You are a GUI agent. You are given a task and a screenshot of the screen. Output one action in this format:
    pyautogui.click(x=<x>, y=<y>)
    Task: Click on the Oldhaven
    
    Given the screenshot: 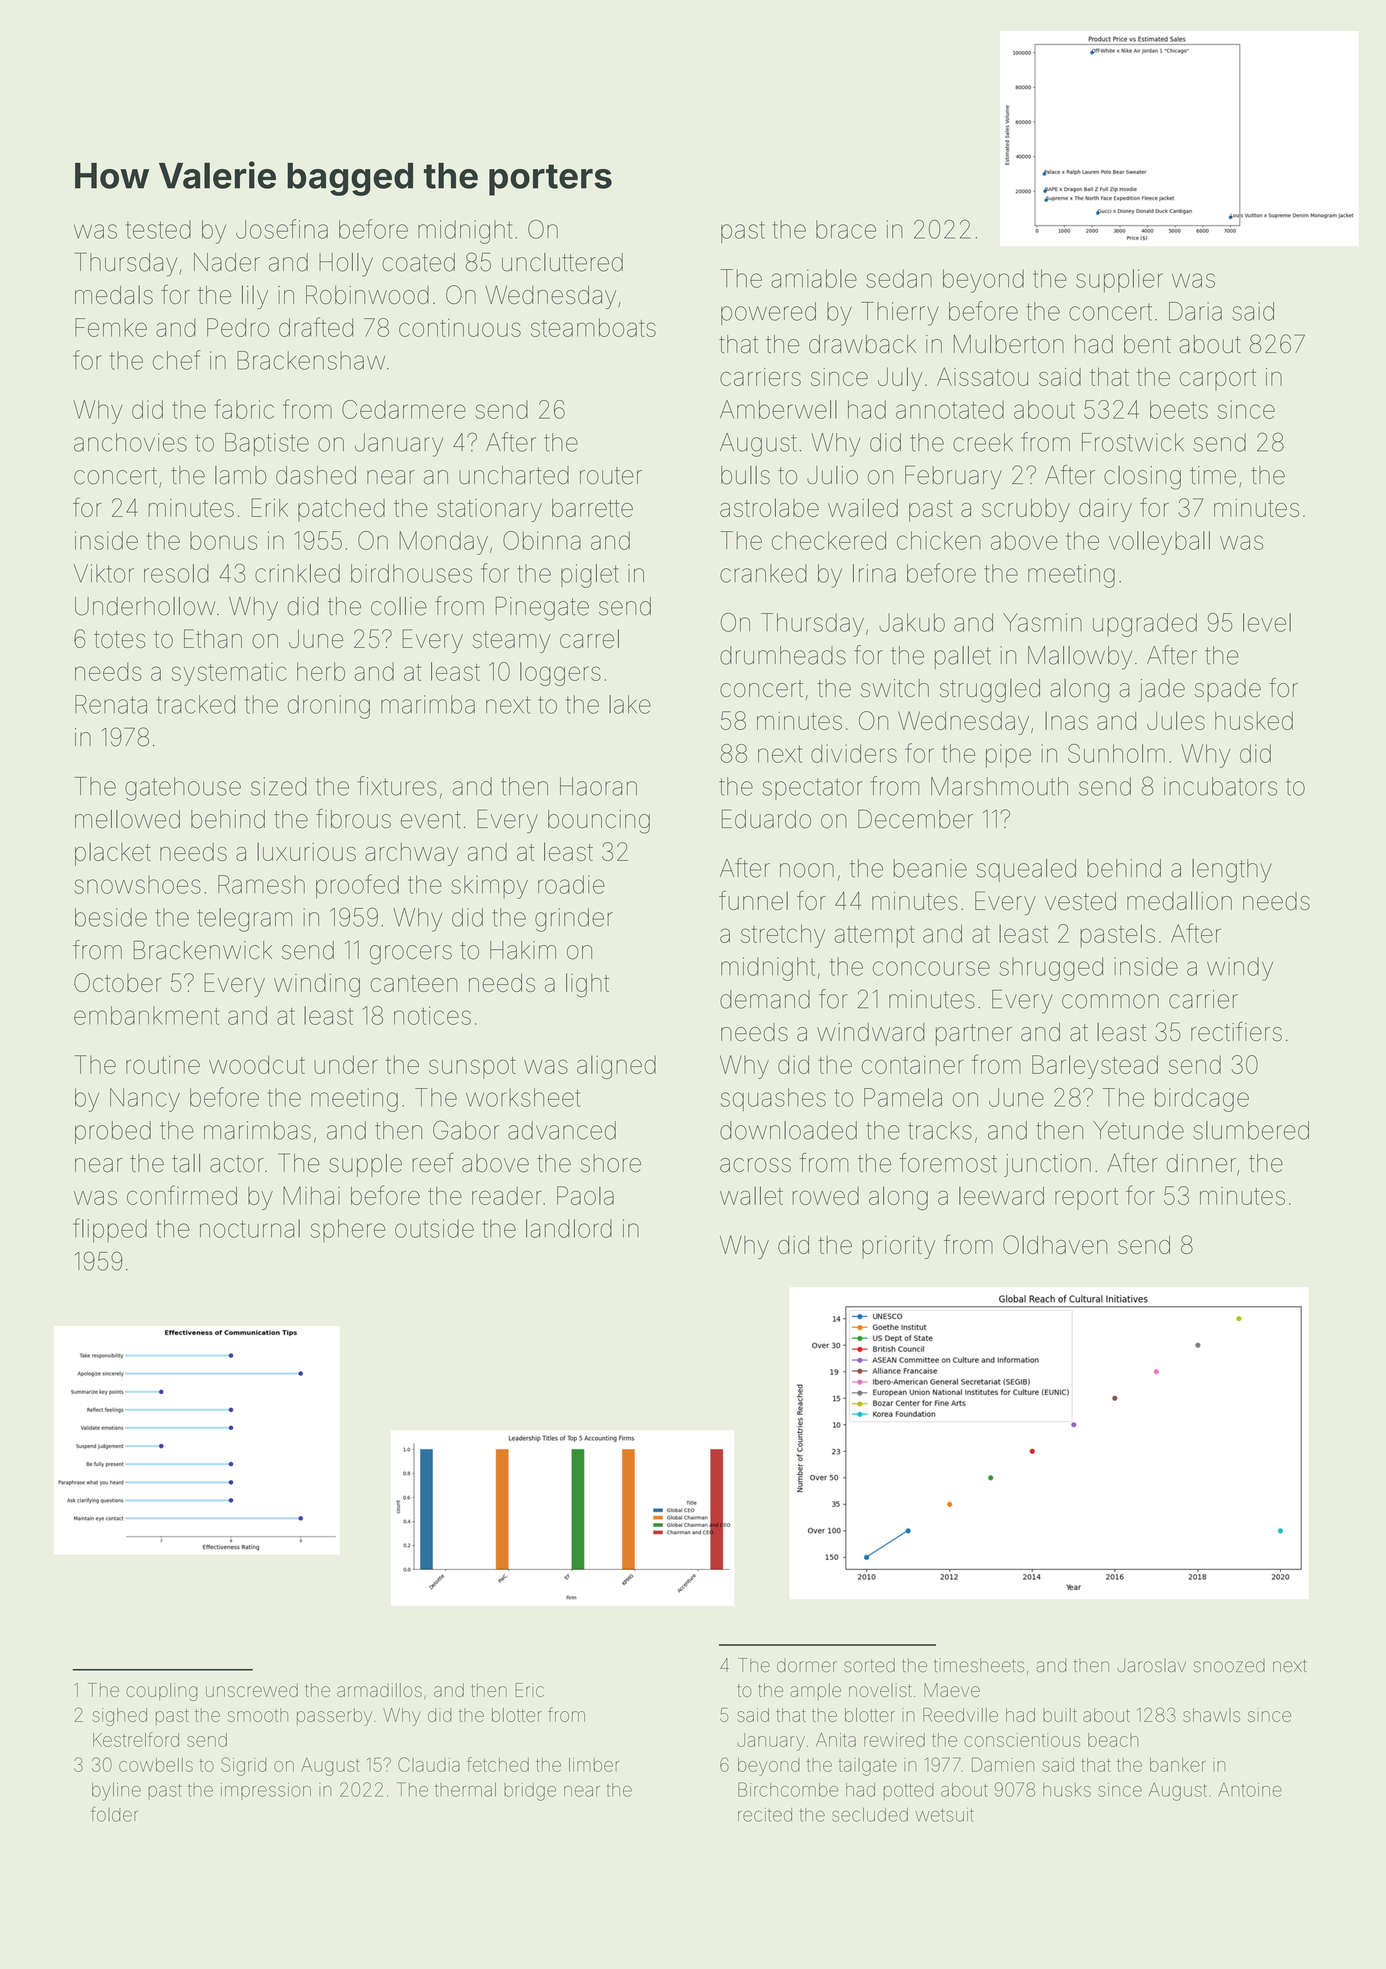 What is the action you would take?
    pyautogui.click(x=1055, y=1244)
